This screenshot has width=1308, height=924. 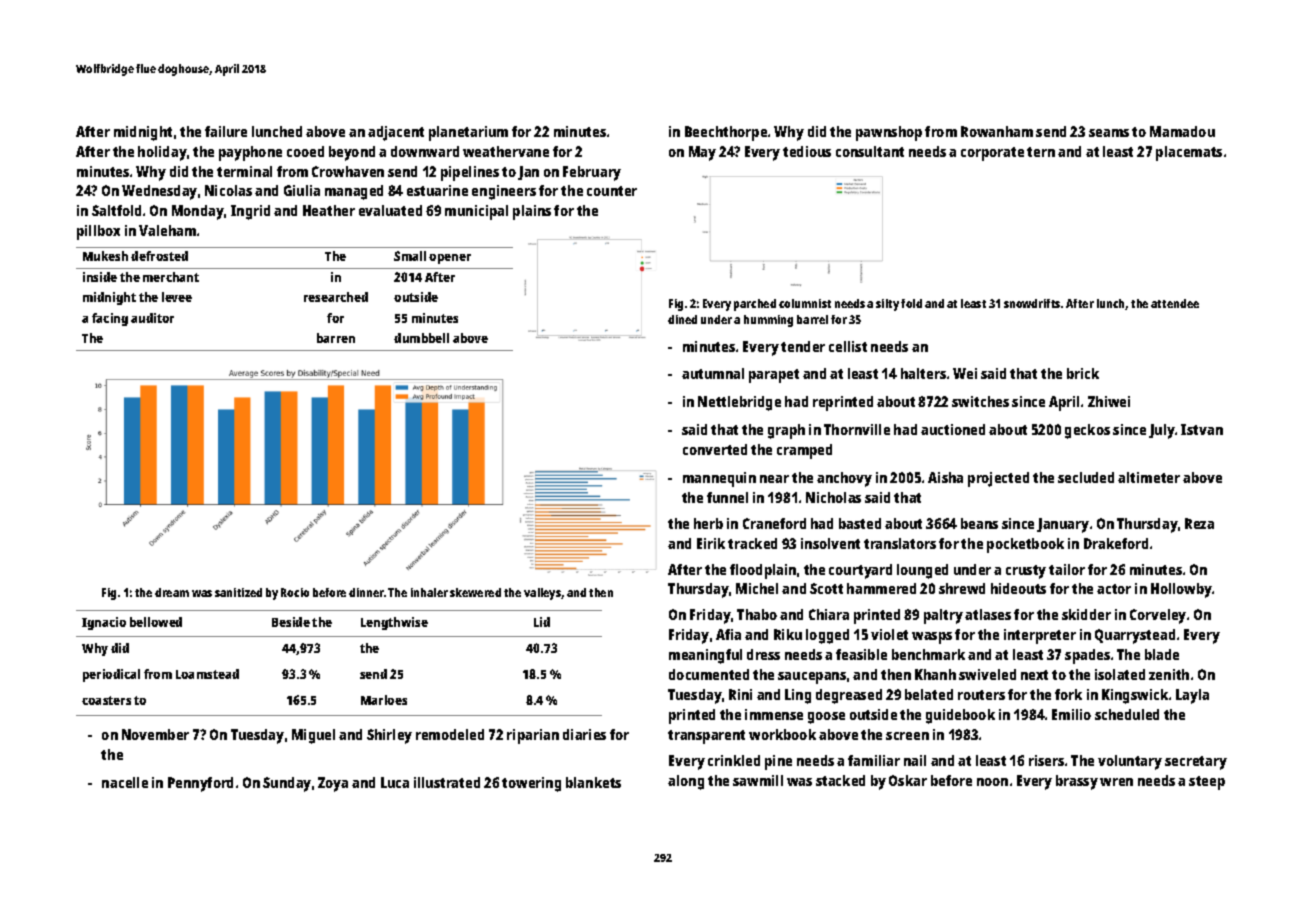 What do you see at coordinates (1199, 523) in the screenshot?
I see `Reza` at bounding box center [1199, 523].
